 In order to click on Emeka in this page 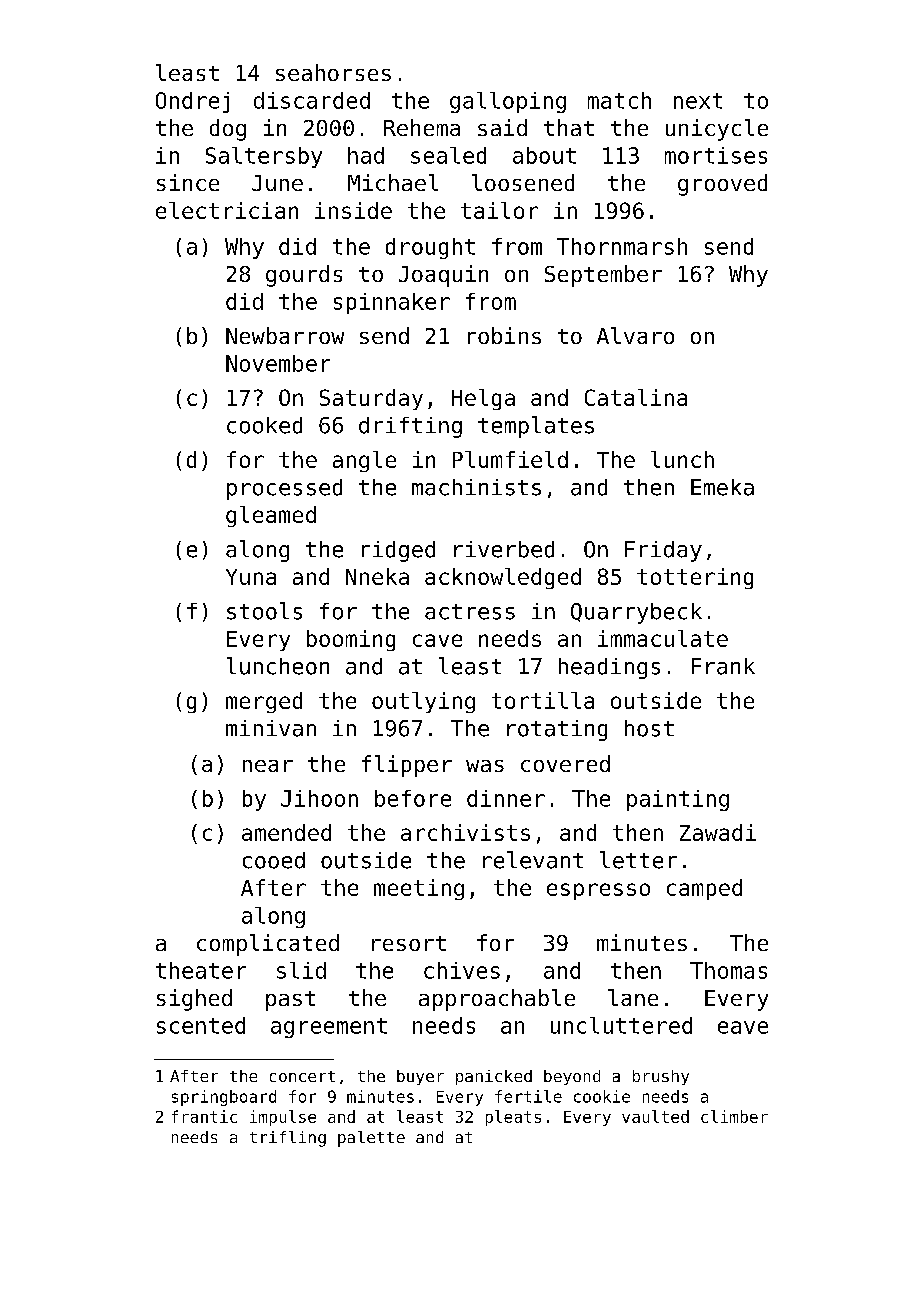, I will do `click(722, 487)`.
